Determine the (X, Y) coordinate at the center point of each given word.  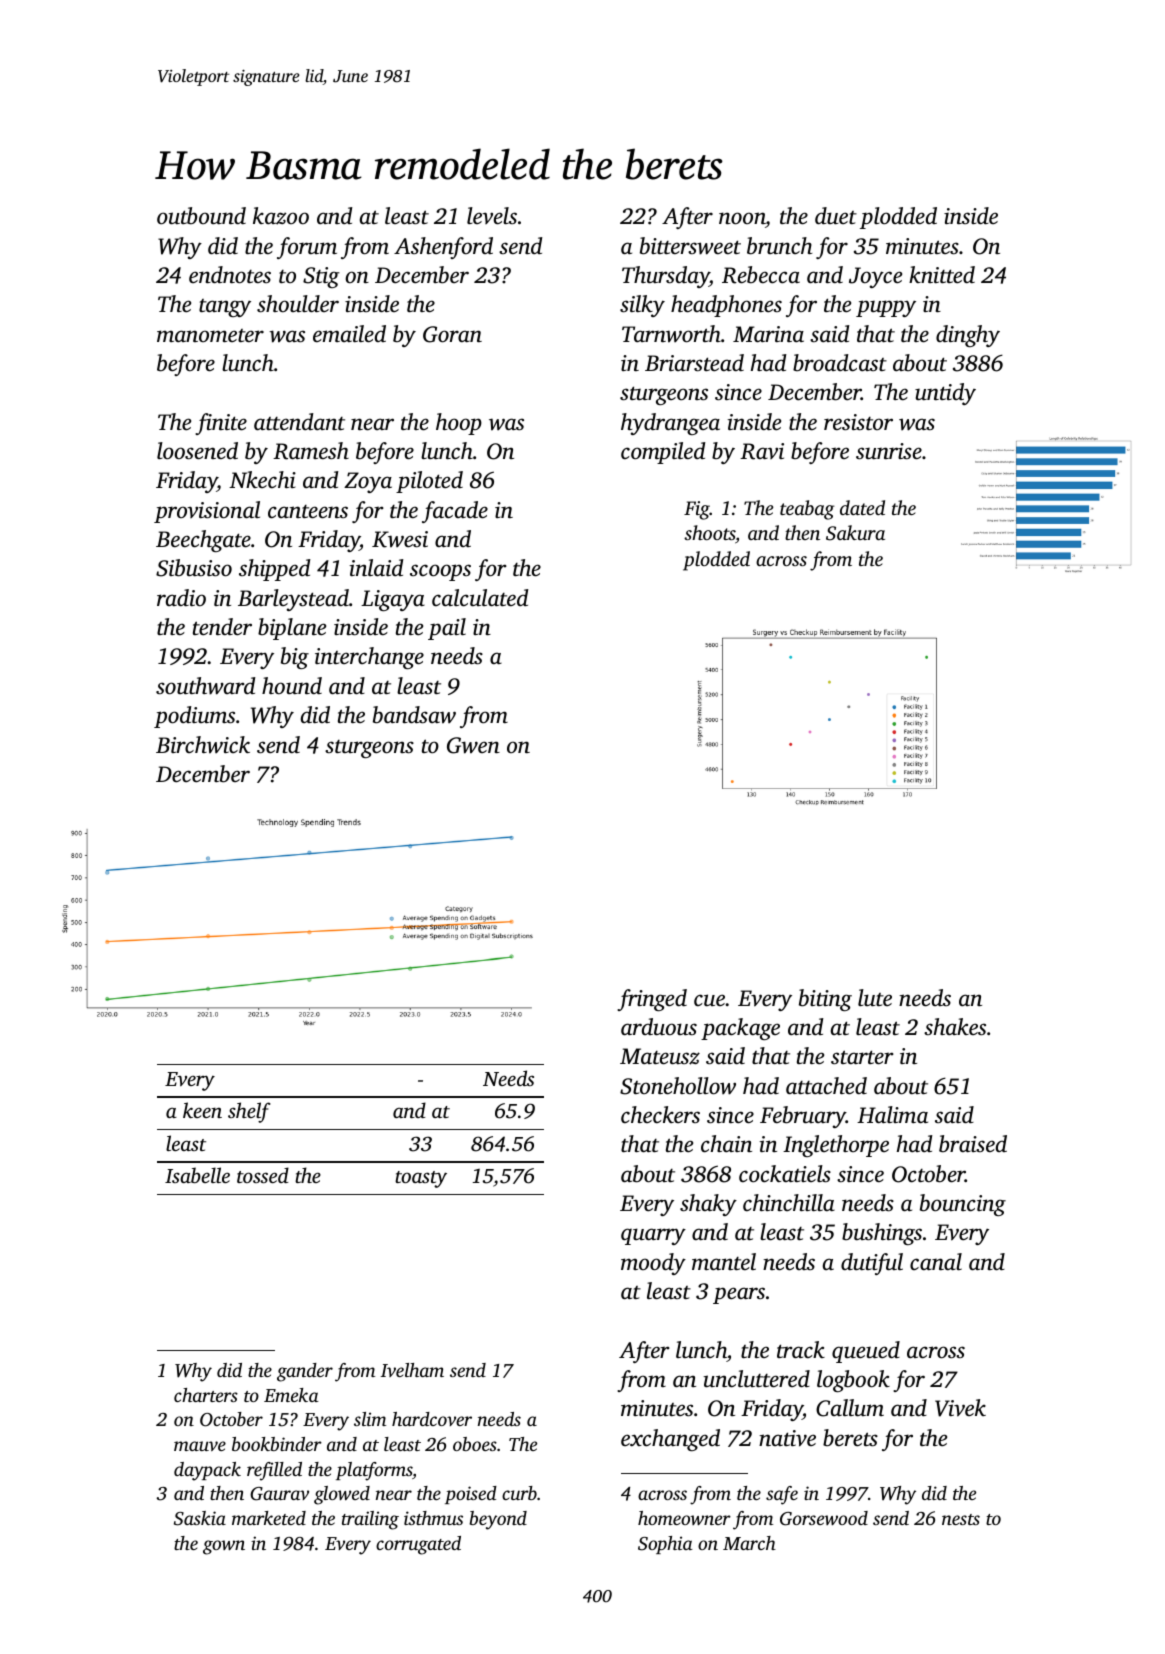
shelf (249, 1112)
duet (836, 216)
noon (742, 218)
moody (653, 1264)
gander (305, 1372)
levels (492, 216)
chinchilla (789, 1203)
